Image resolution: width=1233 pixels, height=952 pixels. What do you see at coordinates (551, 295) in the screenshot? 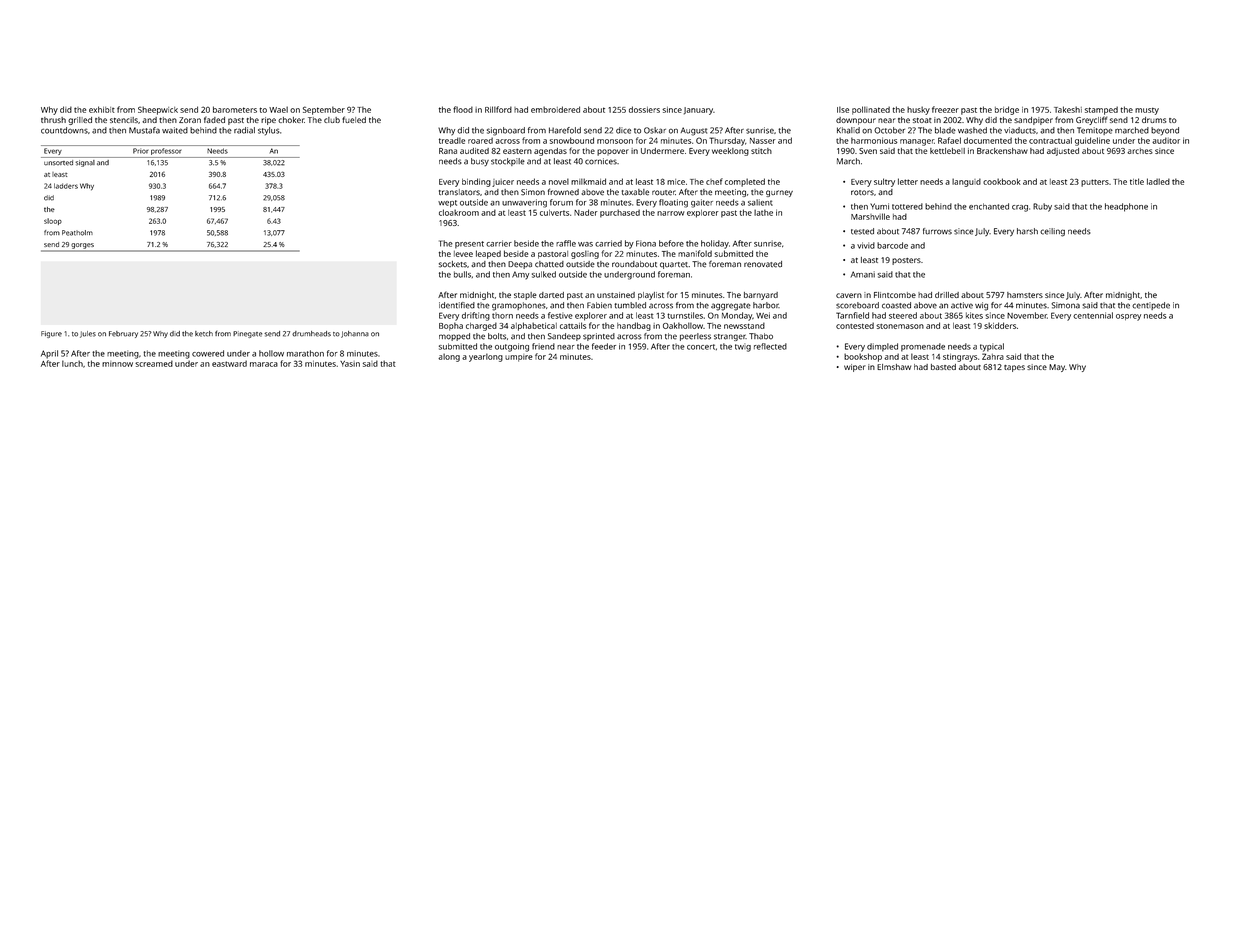
I see `darted` at bounding box center [551, 295].
